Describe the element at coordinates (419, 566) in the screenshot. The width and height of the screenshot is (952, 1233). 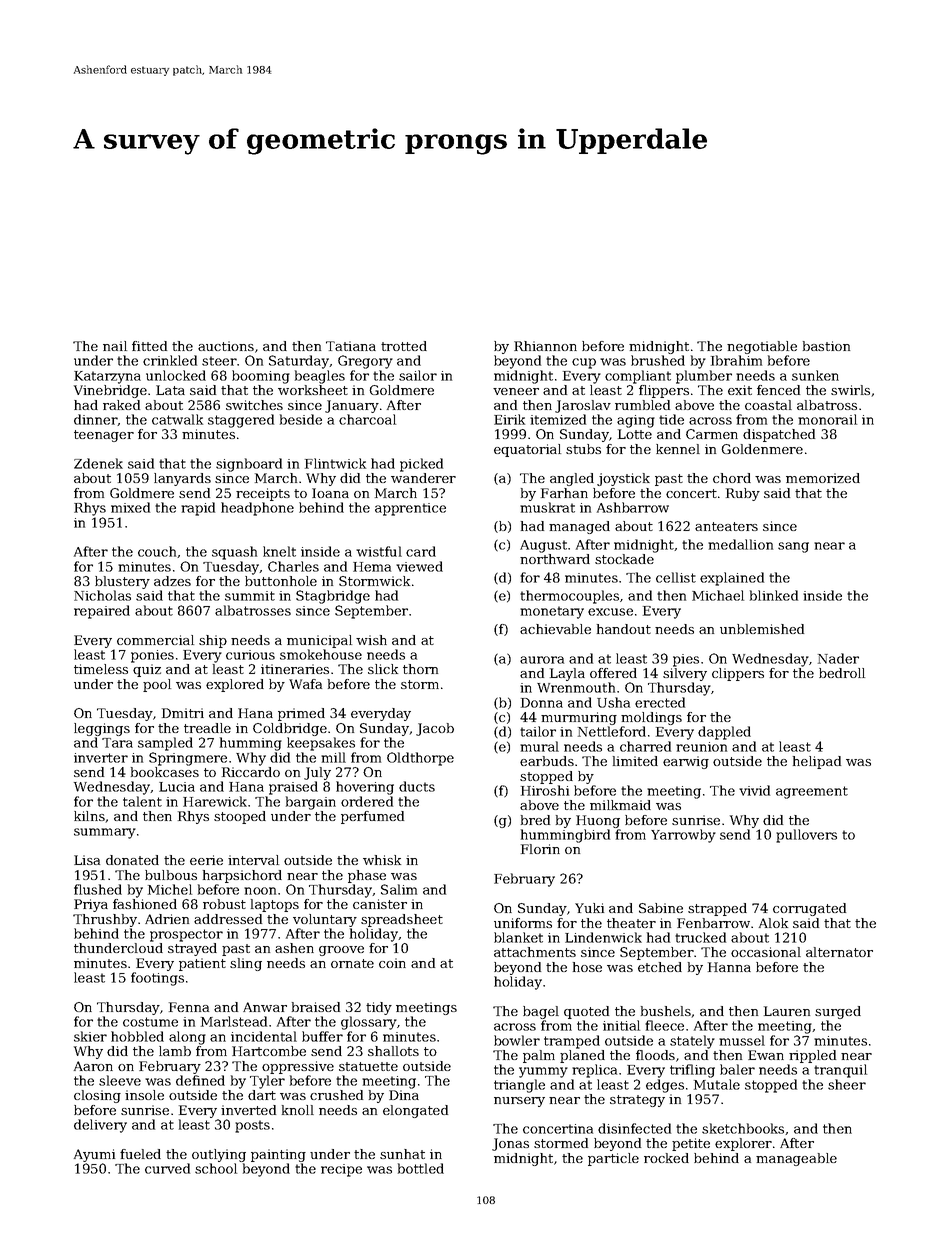
I see `viewed` at that location.
